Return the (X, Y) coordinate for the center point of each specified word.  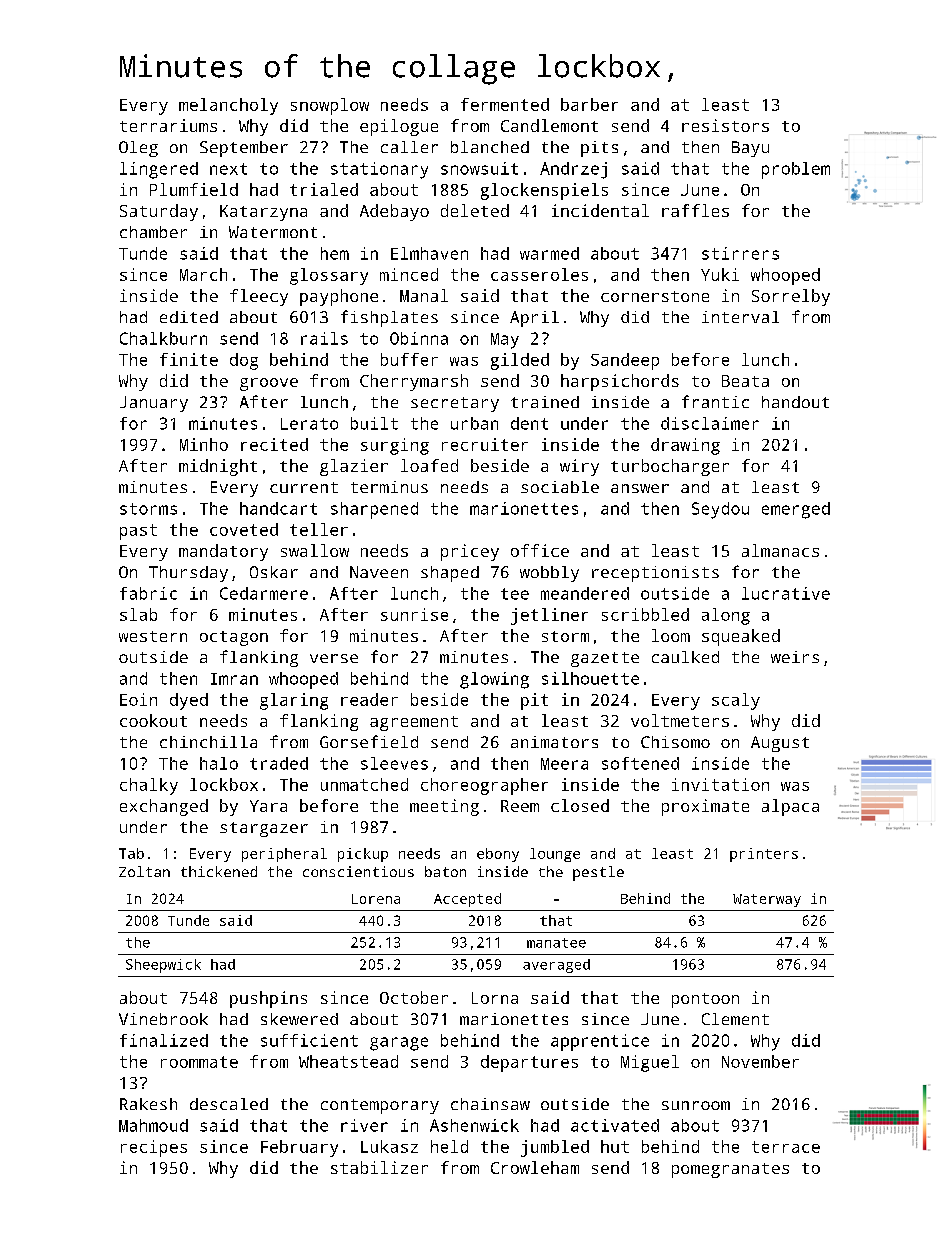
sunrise (414, 614)
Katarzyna (263, 213)
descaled (229, 1104)
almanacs (780, 550)
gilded (520, 361)
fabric (148, 593)
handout (795, 402)
